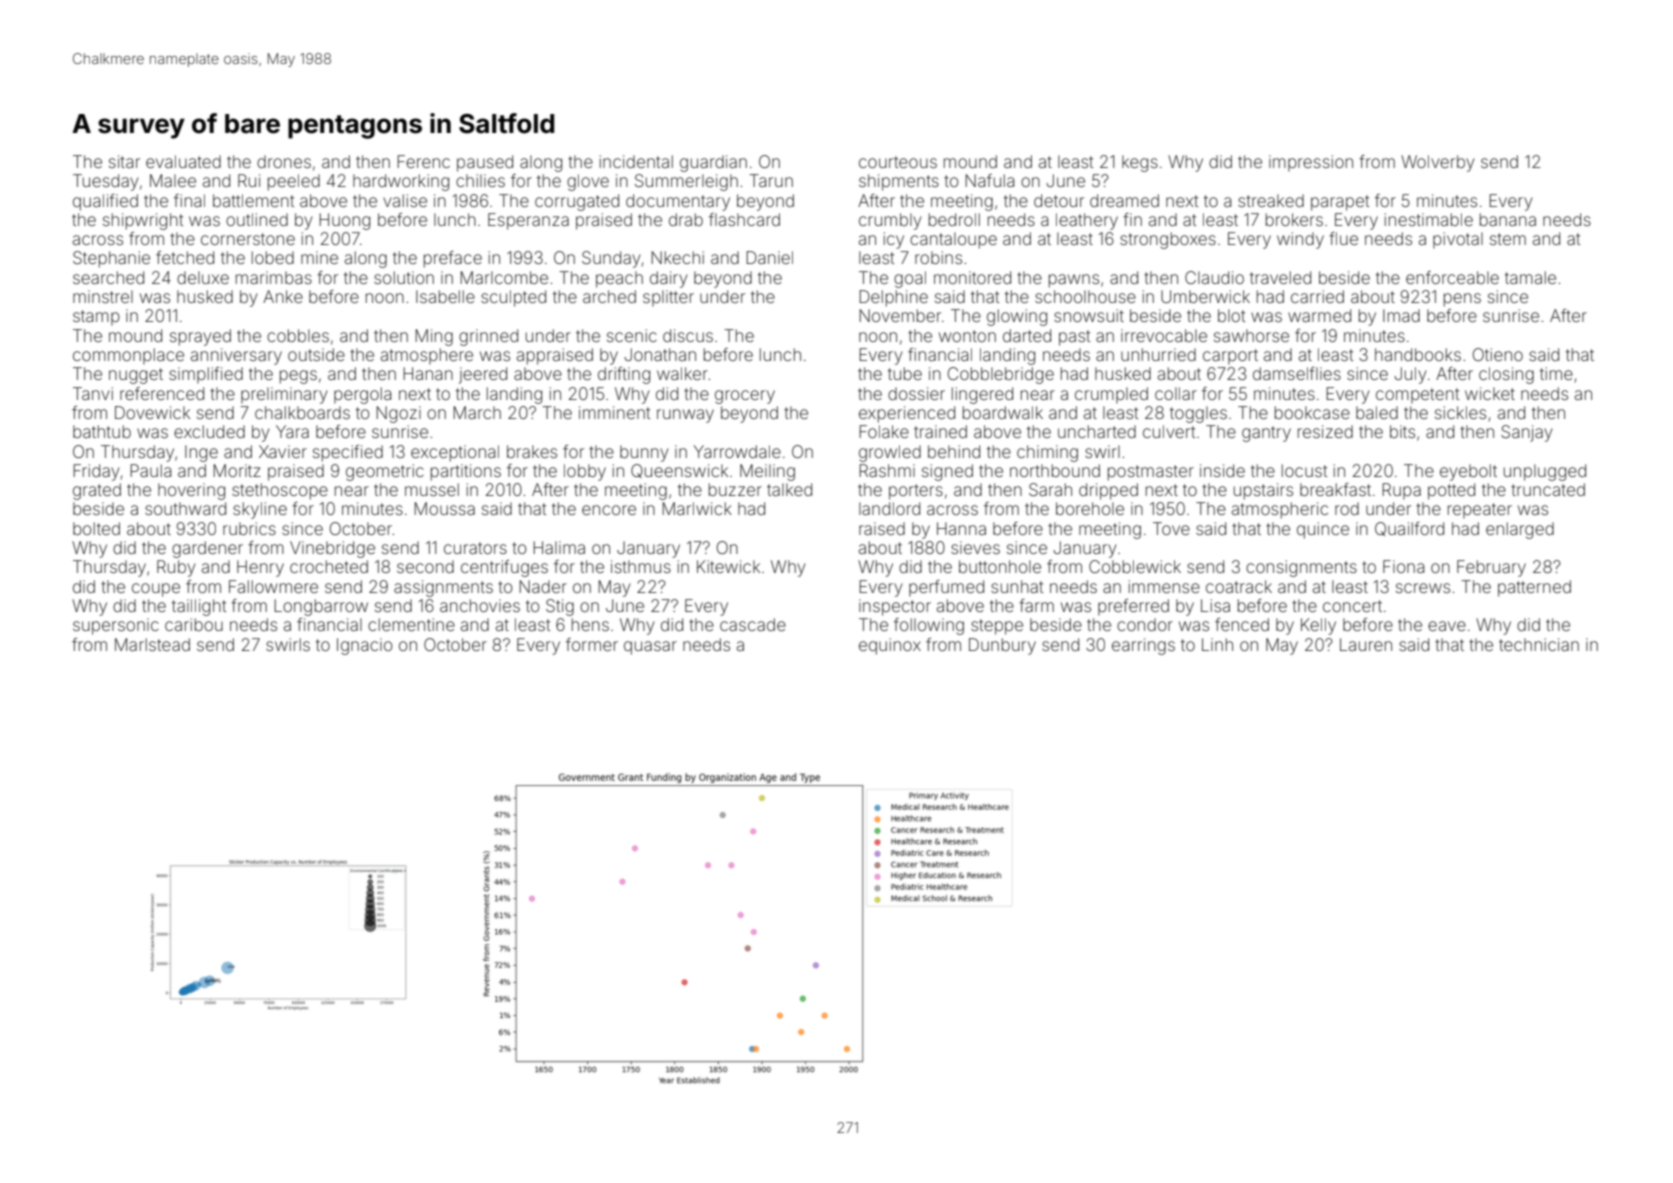  I want to click on Dunbury, so click(1002, 646).
